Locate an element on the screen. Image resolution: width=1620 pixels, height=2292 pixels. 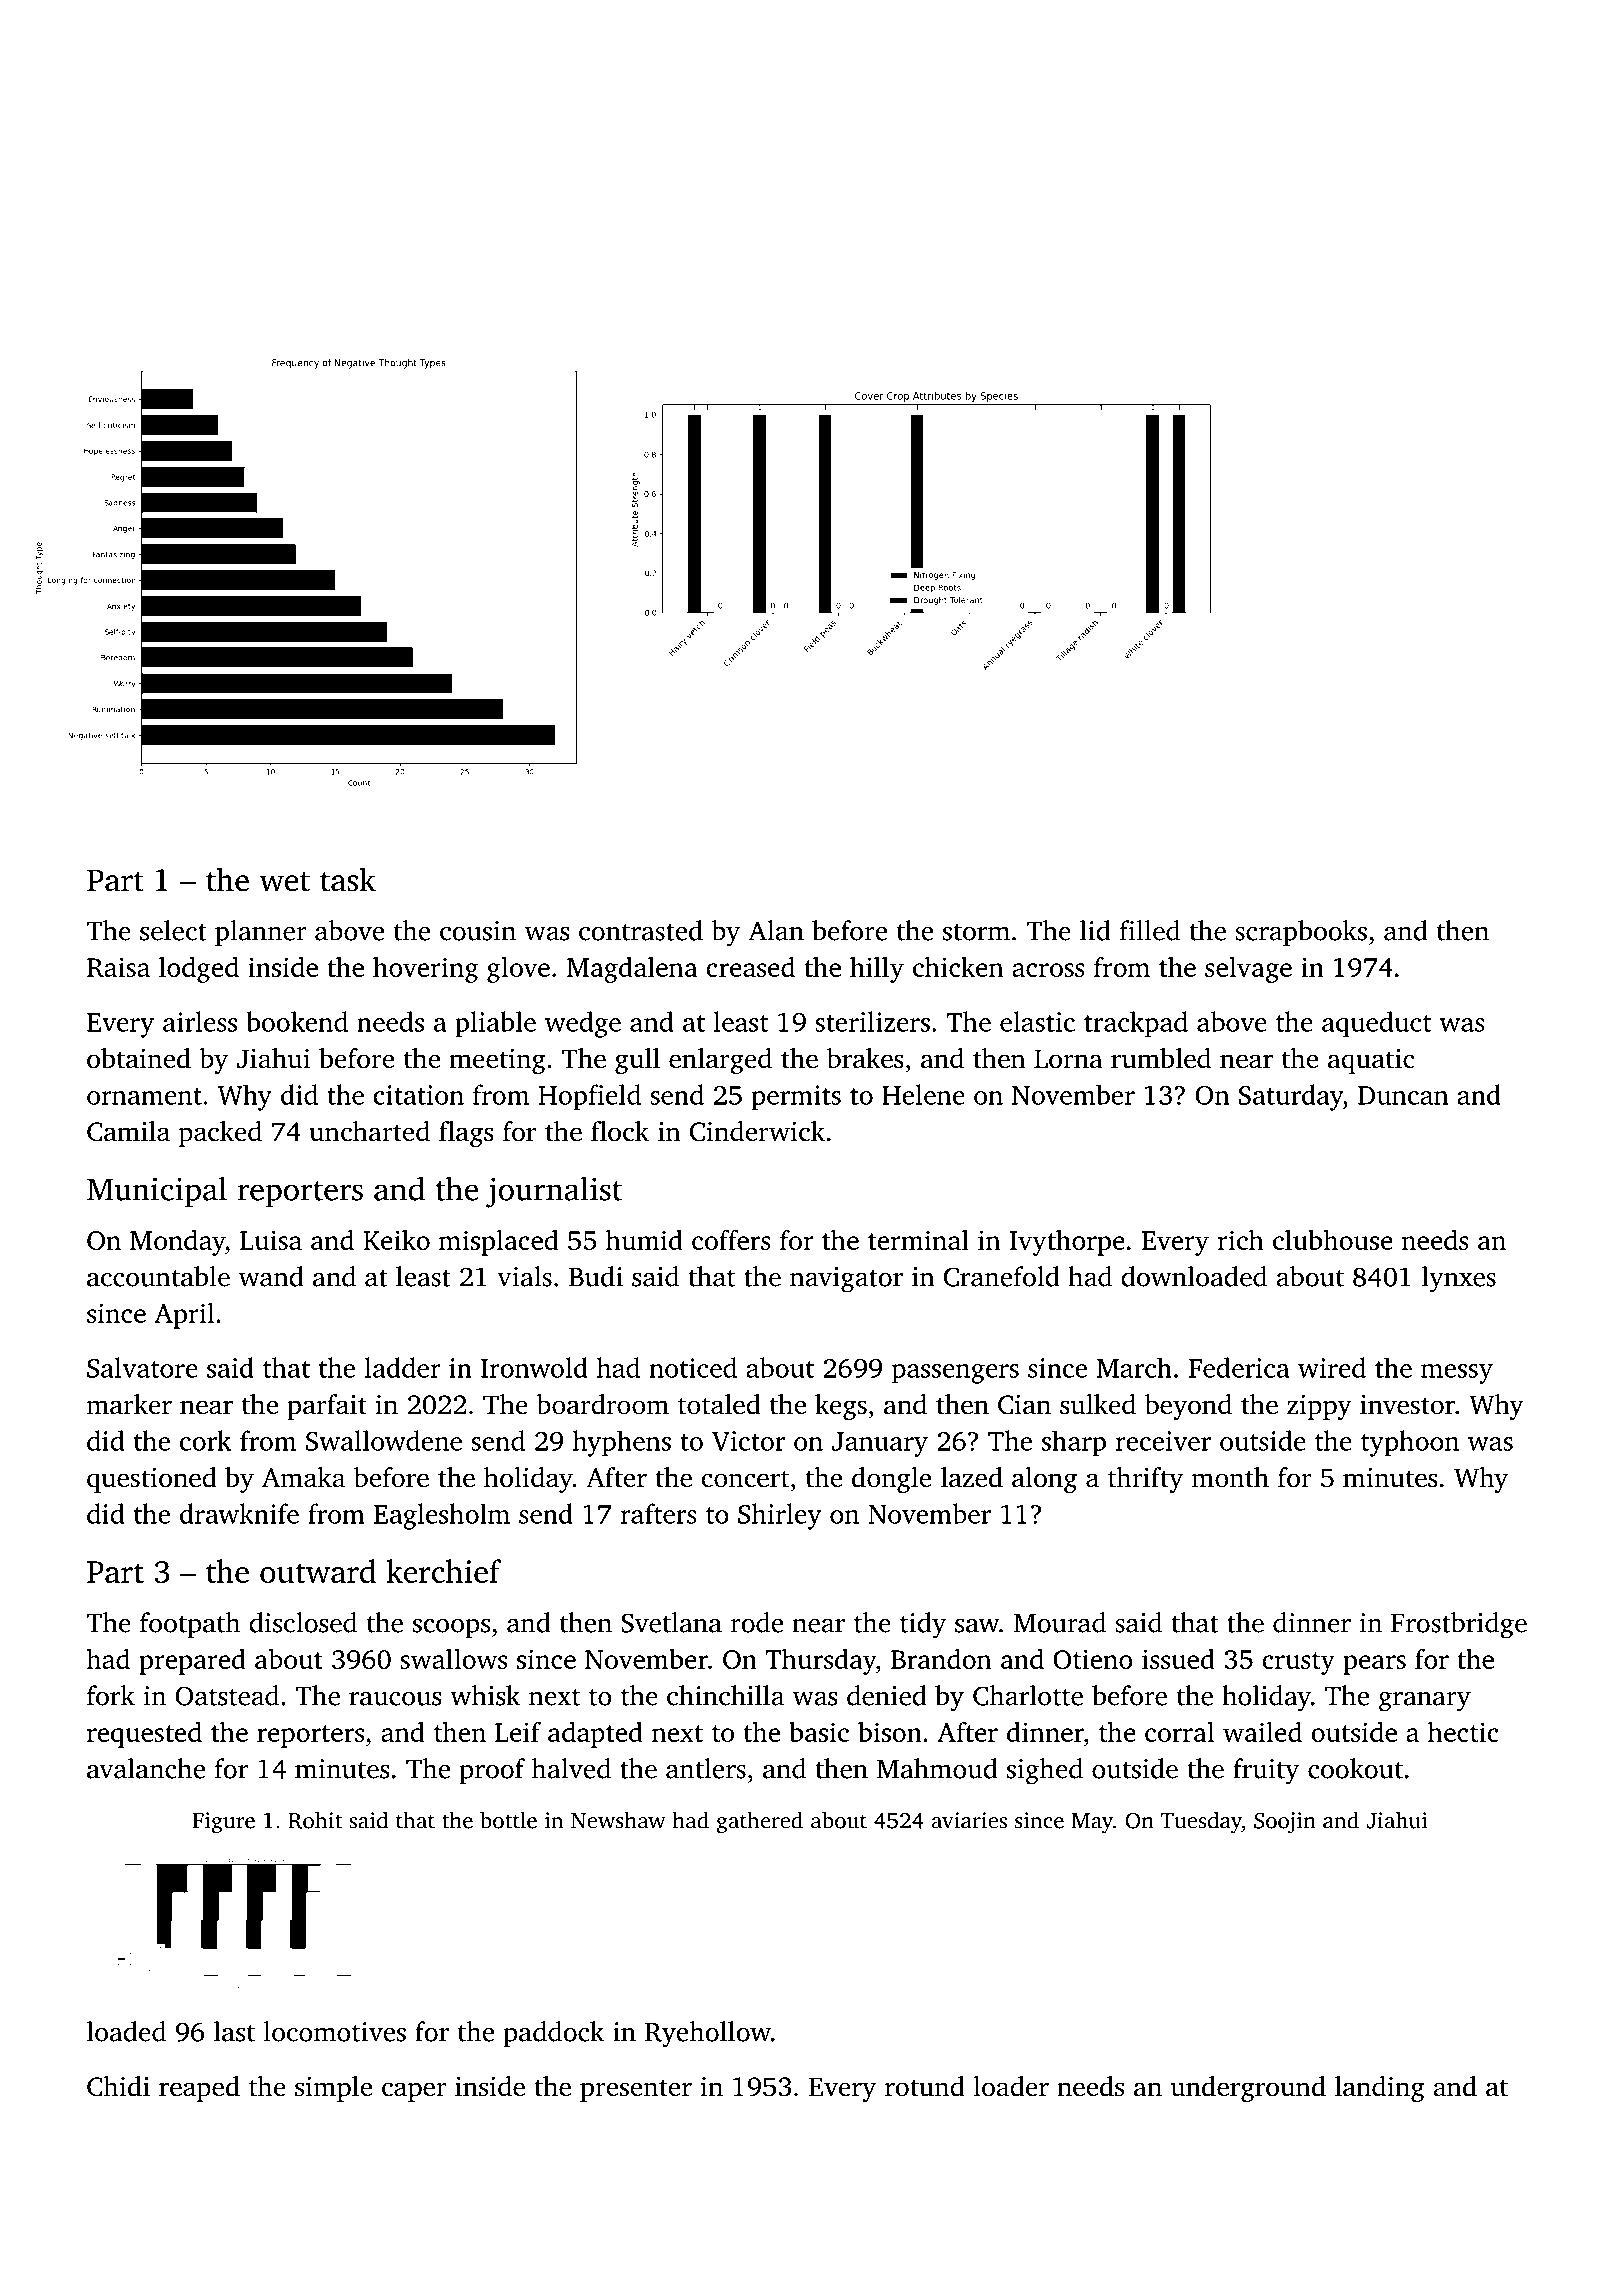
presenter is located at coordinates (636, 2090).
